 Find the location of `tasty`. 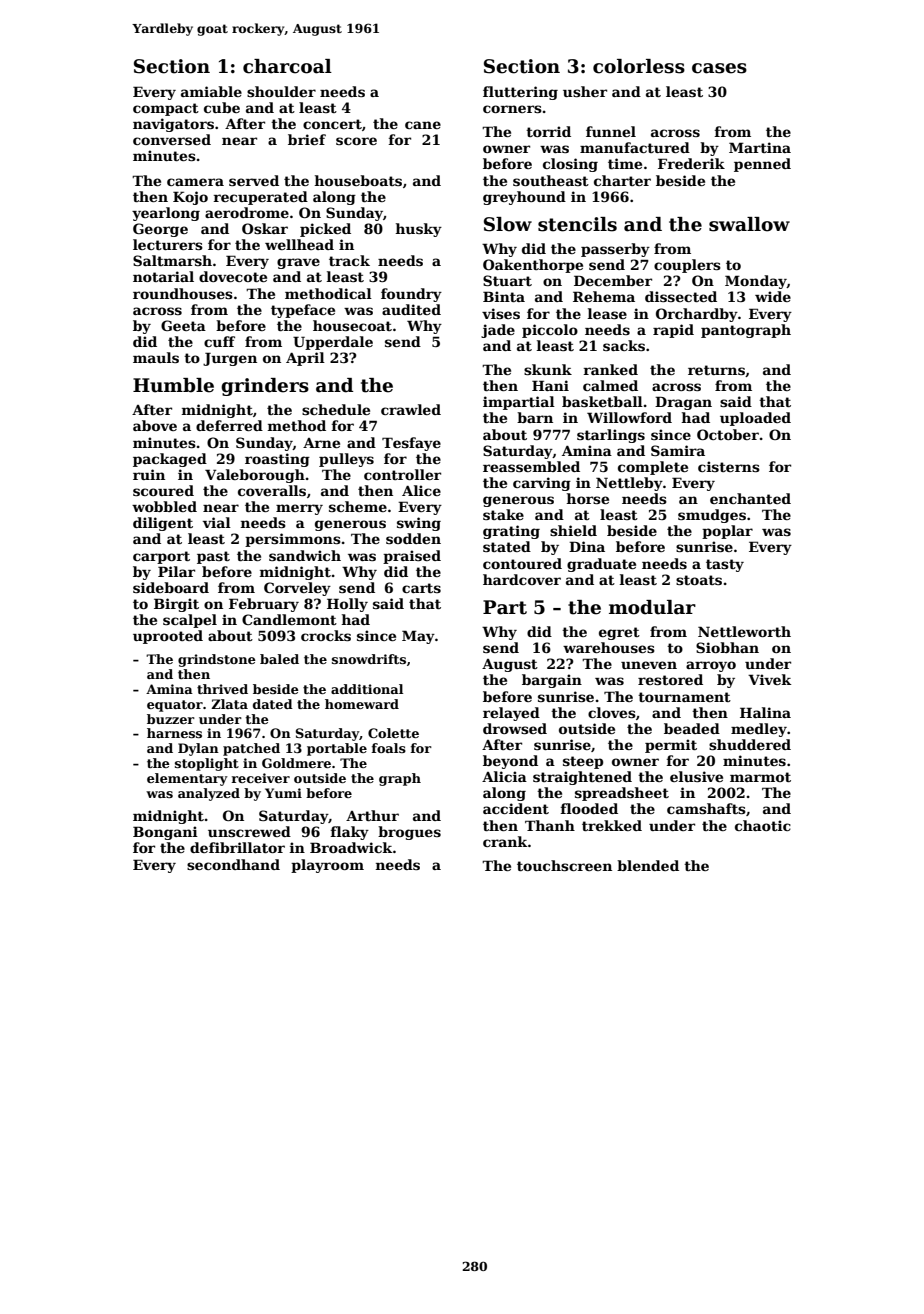

tasty is located at coordinates (725, 565).
